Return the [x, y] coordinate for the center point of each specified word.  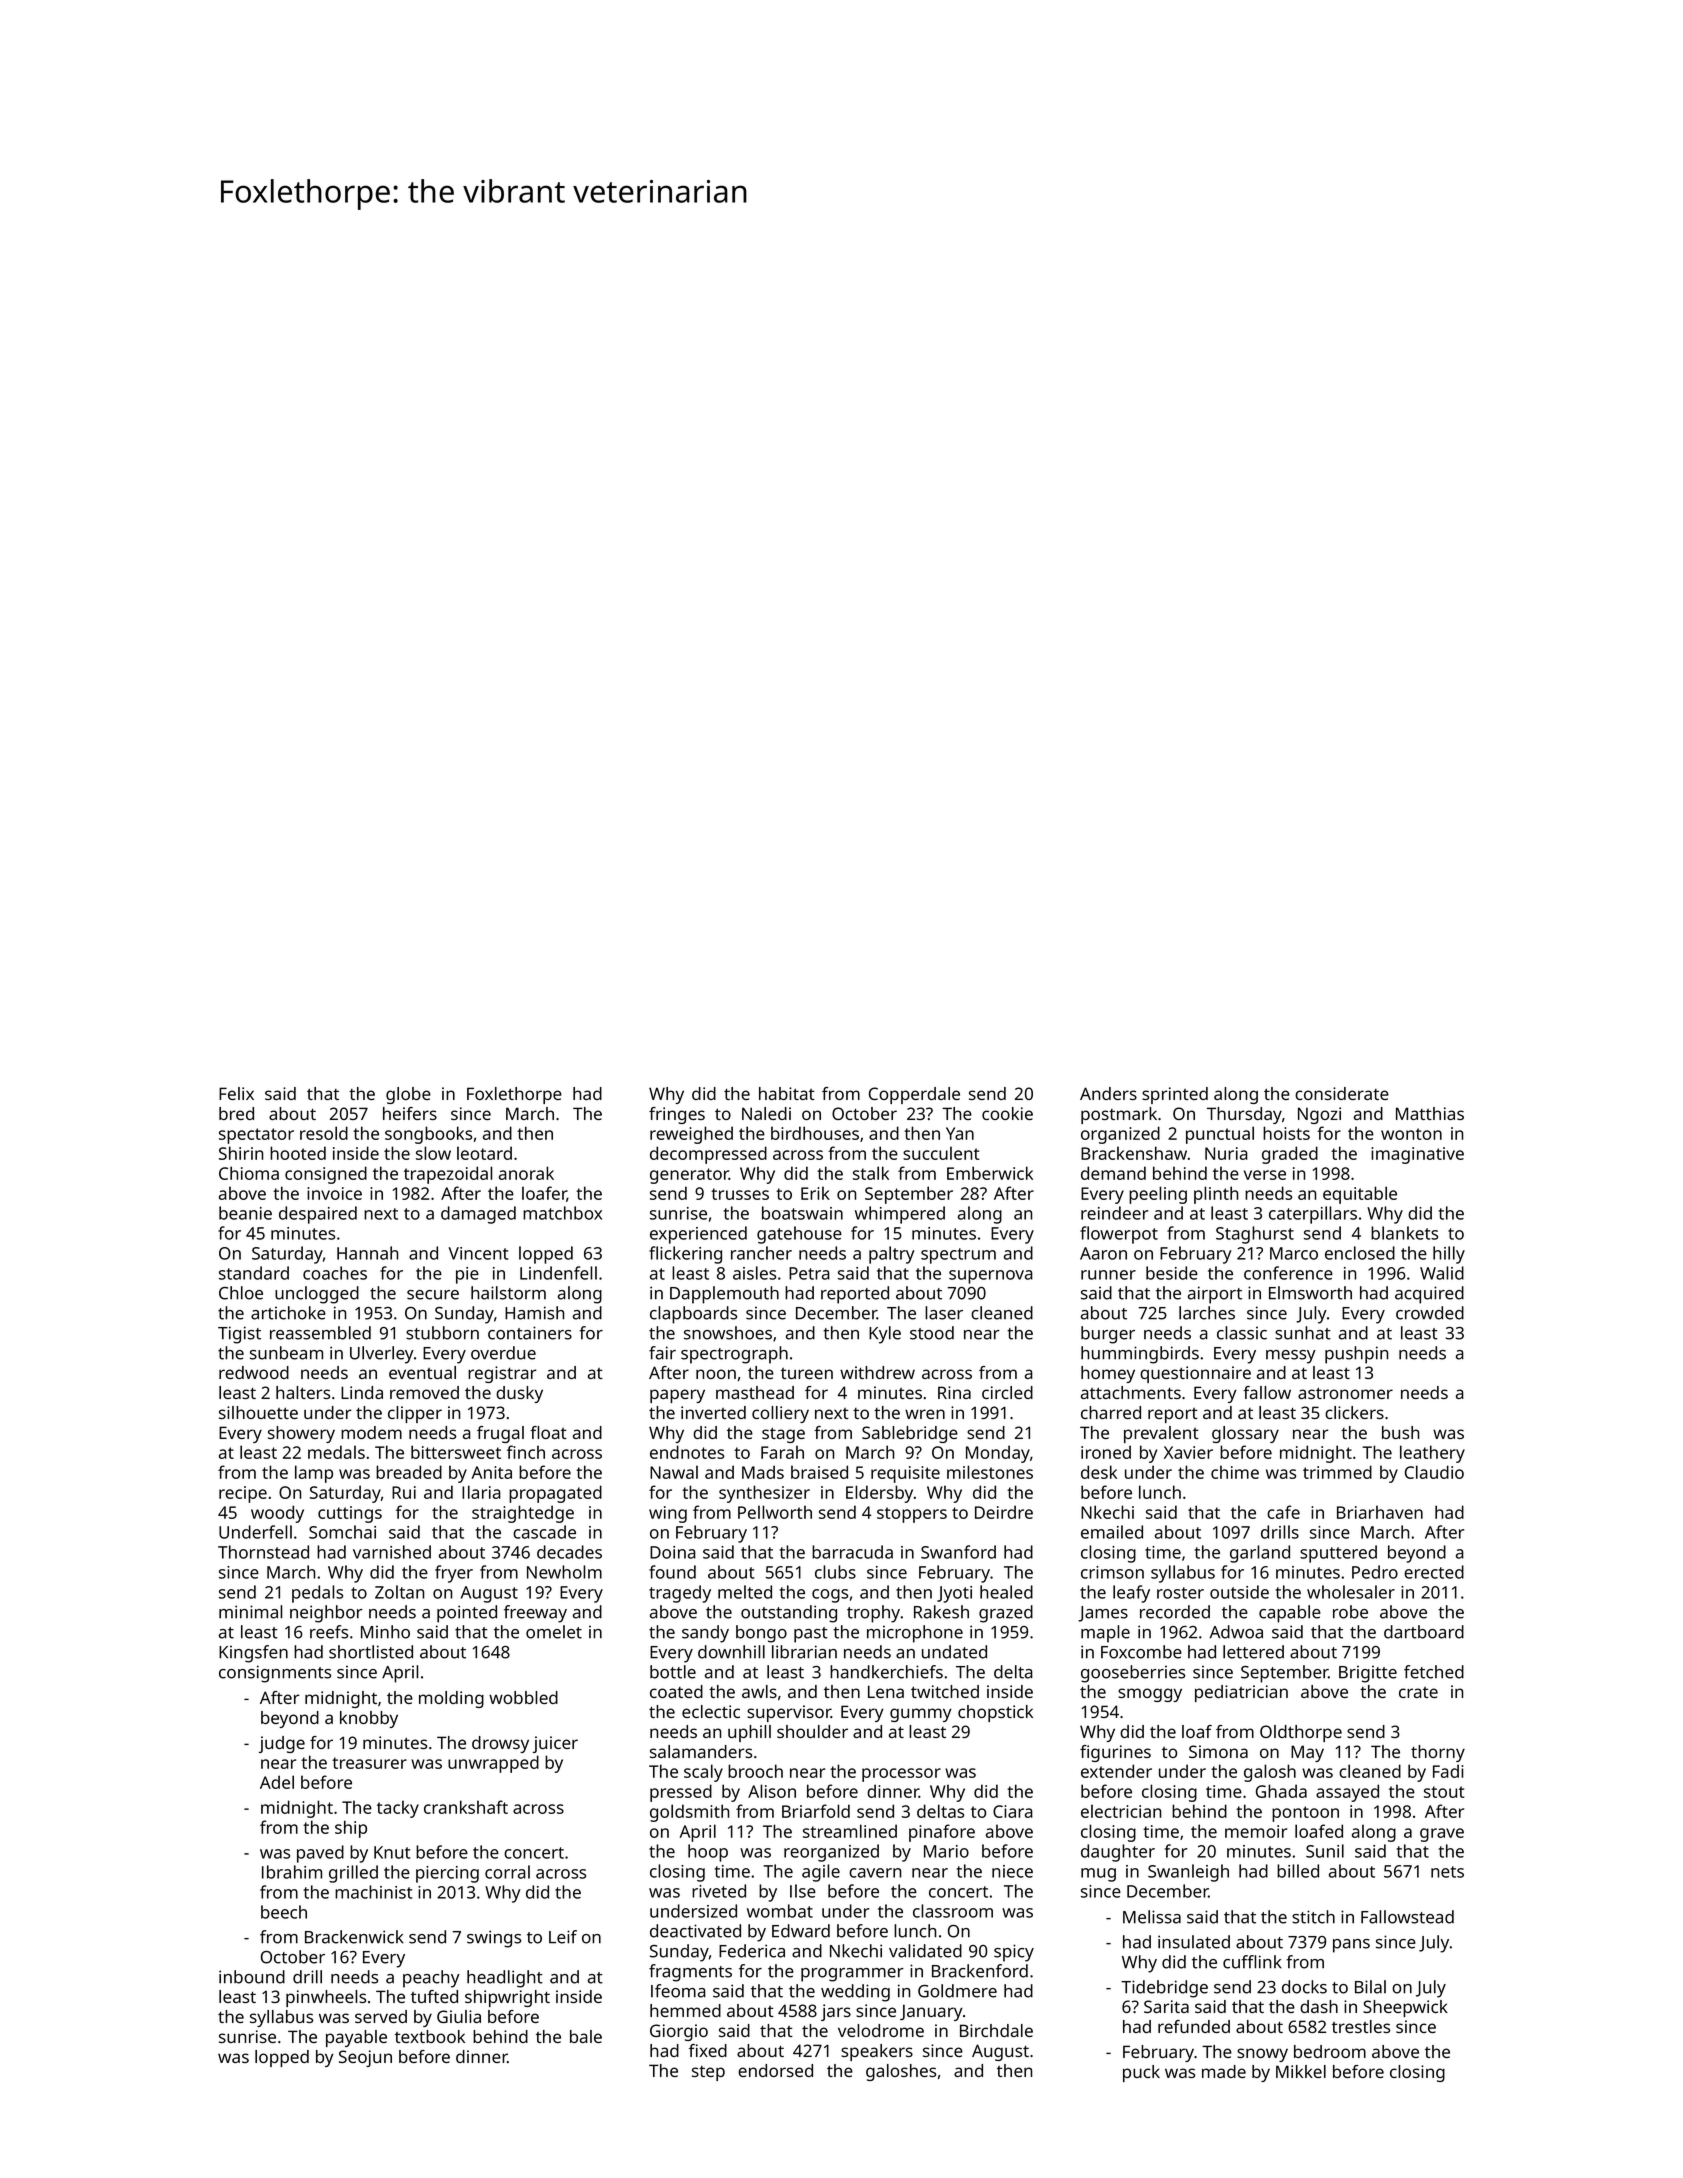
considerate [1342, 1093]
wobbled [523, 1697]
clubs [835, 1572]
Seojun [365, 2058]
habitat [787, 1093]
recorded [1175, 1612]
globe [408, 1095]
